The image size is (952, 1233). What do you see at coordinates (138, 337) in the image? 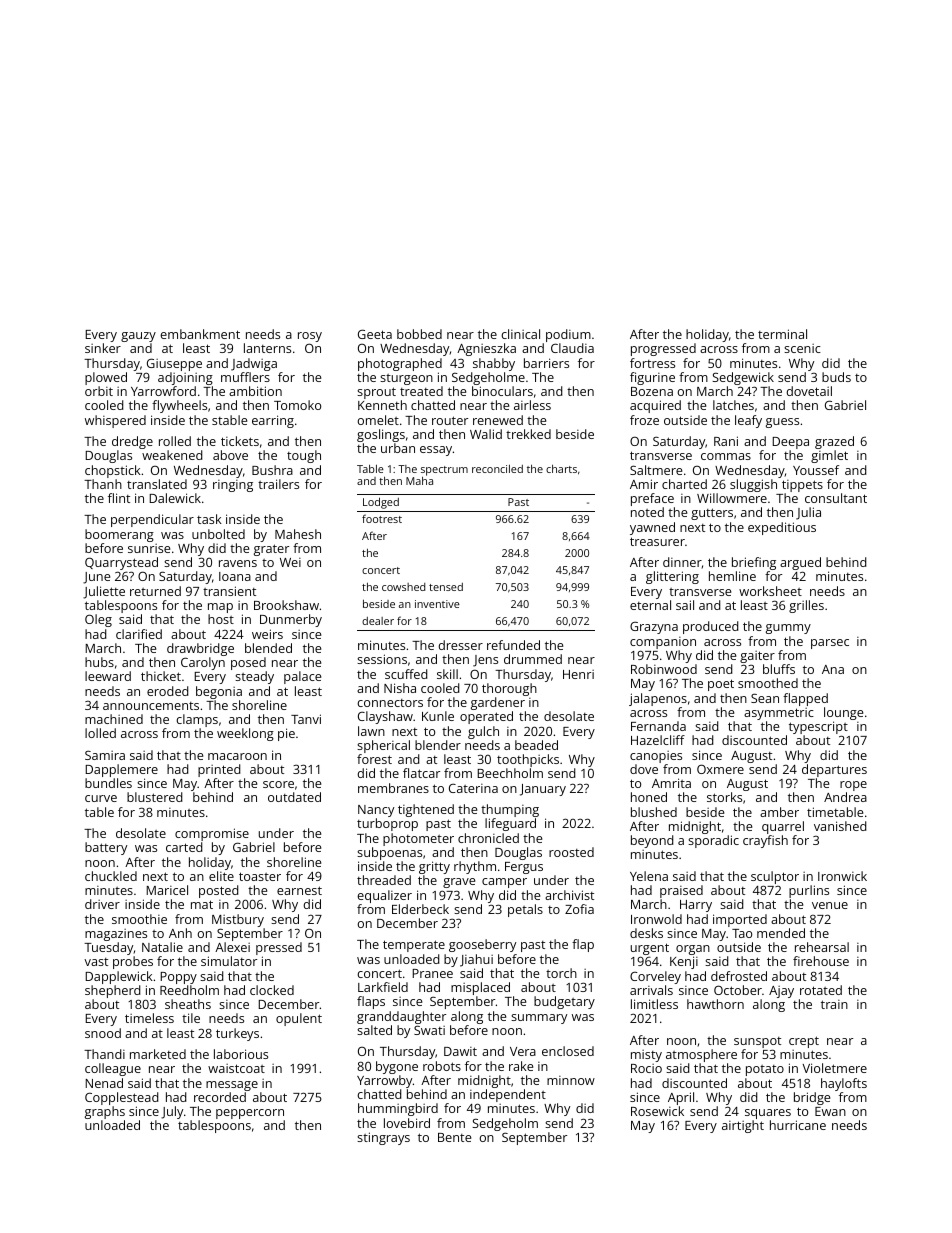
I see `gauzy` at bounding box center [138, 337].
